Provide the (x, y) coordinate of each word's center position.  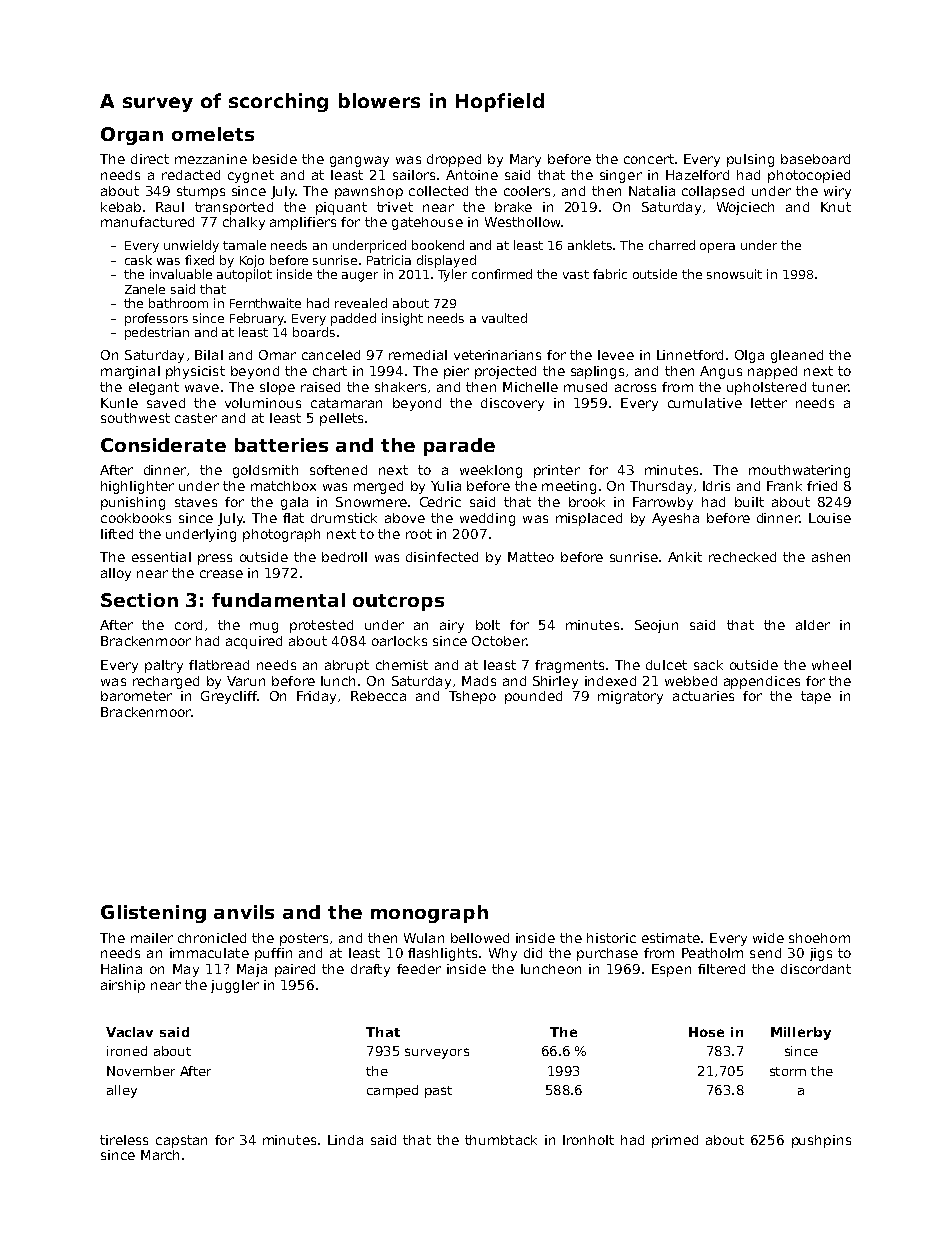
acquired (254, 642)
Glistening (153, 914)
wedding (487, 519)
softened (338, 470)
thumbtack (501, 1140)
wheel (831, 665)
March (160, 1155)
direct (150, 159)
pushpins (821, 1141)
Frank (784, 486)
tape (816, 697)
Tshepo (472, 697)
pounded (533, 697)
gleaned (797, 356)
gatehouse (427, 223)
